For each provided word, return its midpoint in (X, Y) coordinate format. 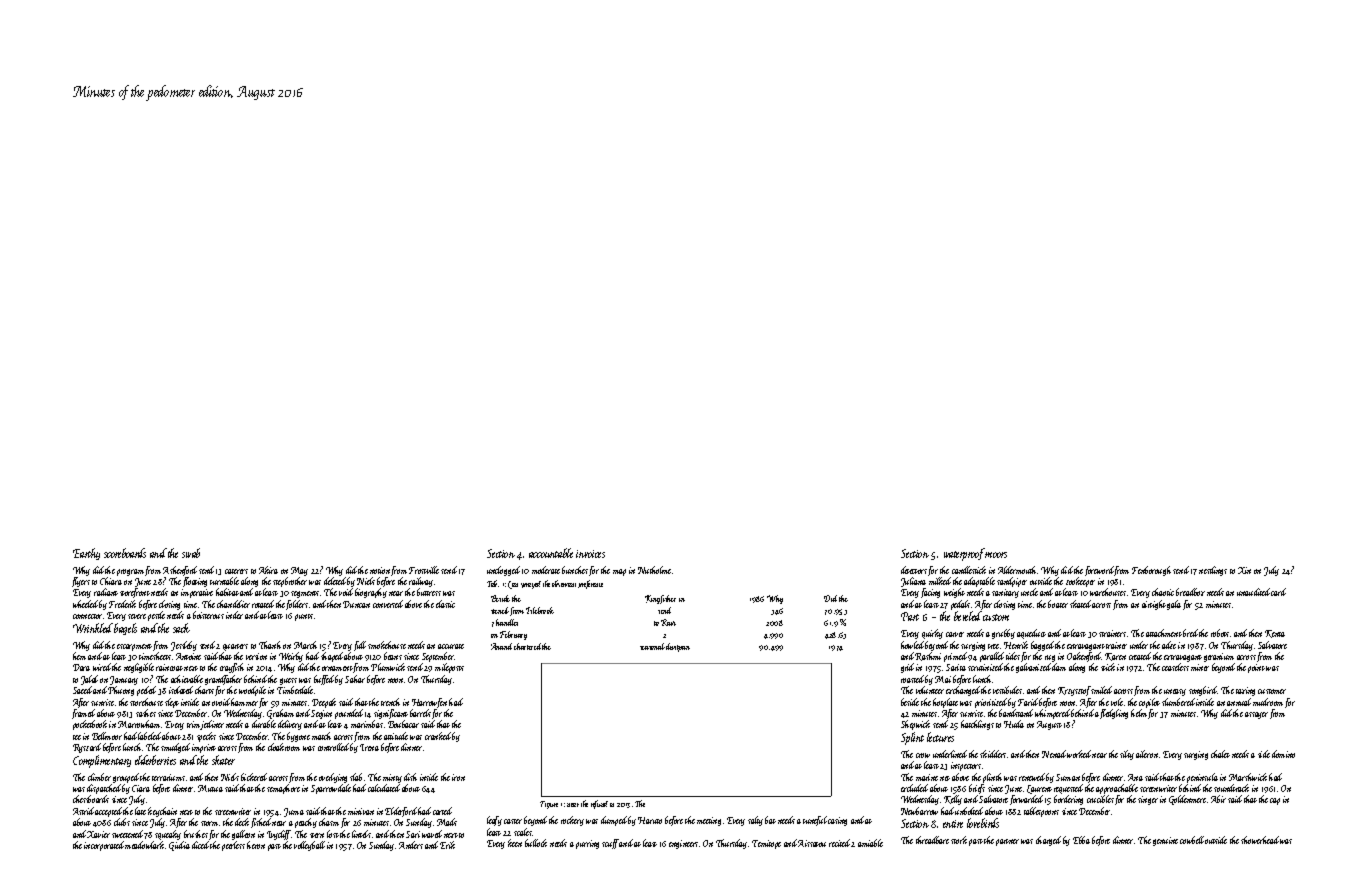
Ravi (668, 622)
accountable (551, 553)
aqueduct (1031, 634)
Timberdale (295, 690)
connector (87, 616)
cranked (439, 736)
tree (993, 646)
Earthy (86, 554)
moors (996, 555)
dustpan (678, 647)
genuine (1165, 841)
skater (223, 760)
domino (1283, 754)
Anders (411, 845)
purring (587, 844)
